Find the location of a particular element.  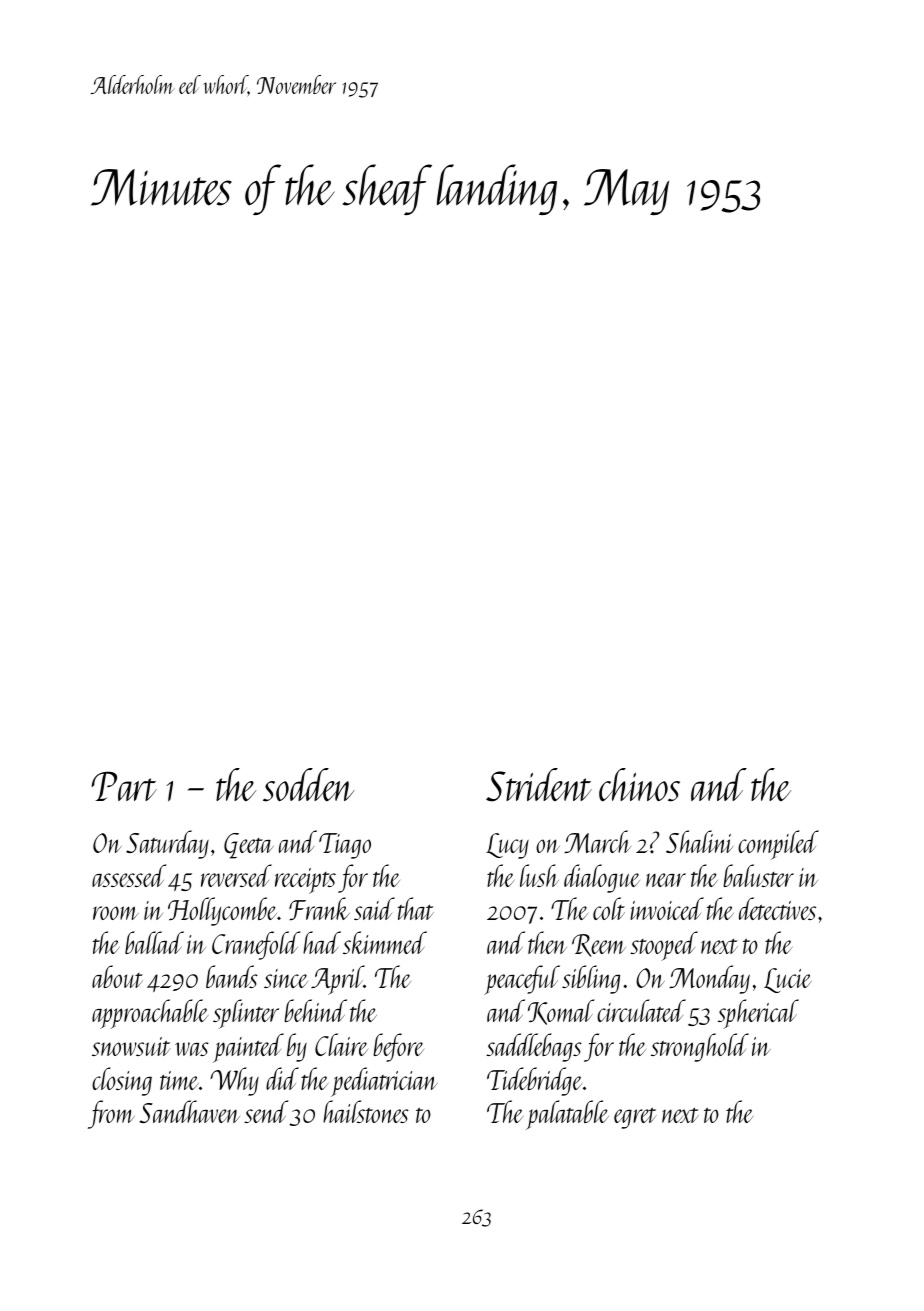

Strident is located at coordinates (539, 785).
